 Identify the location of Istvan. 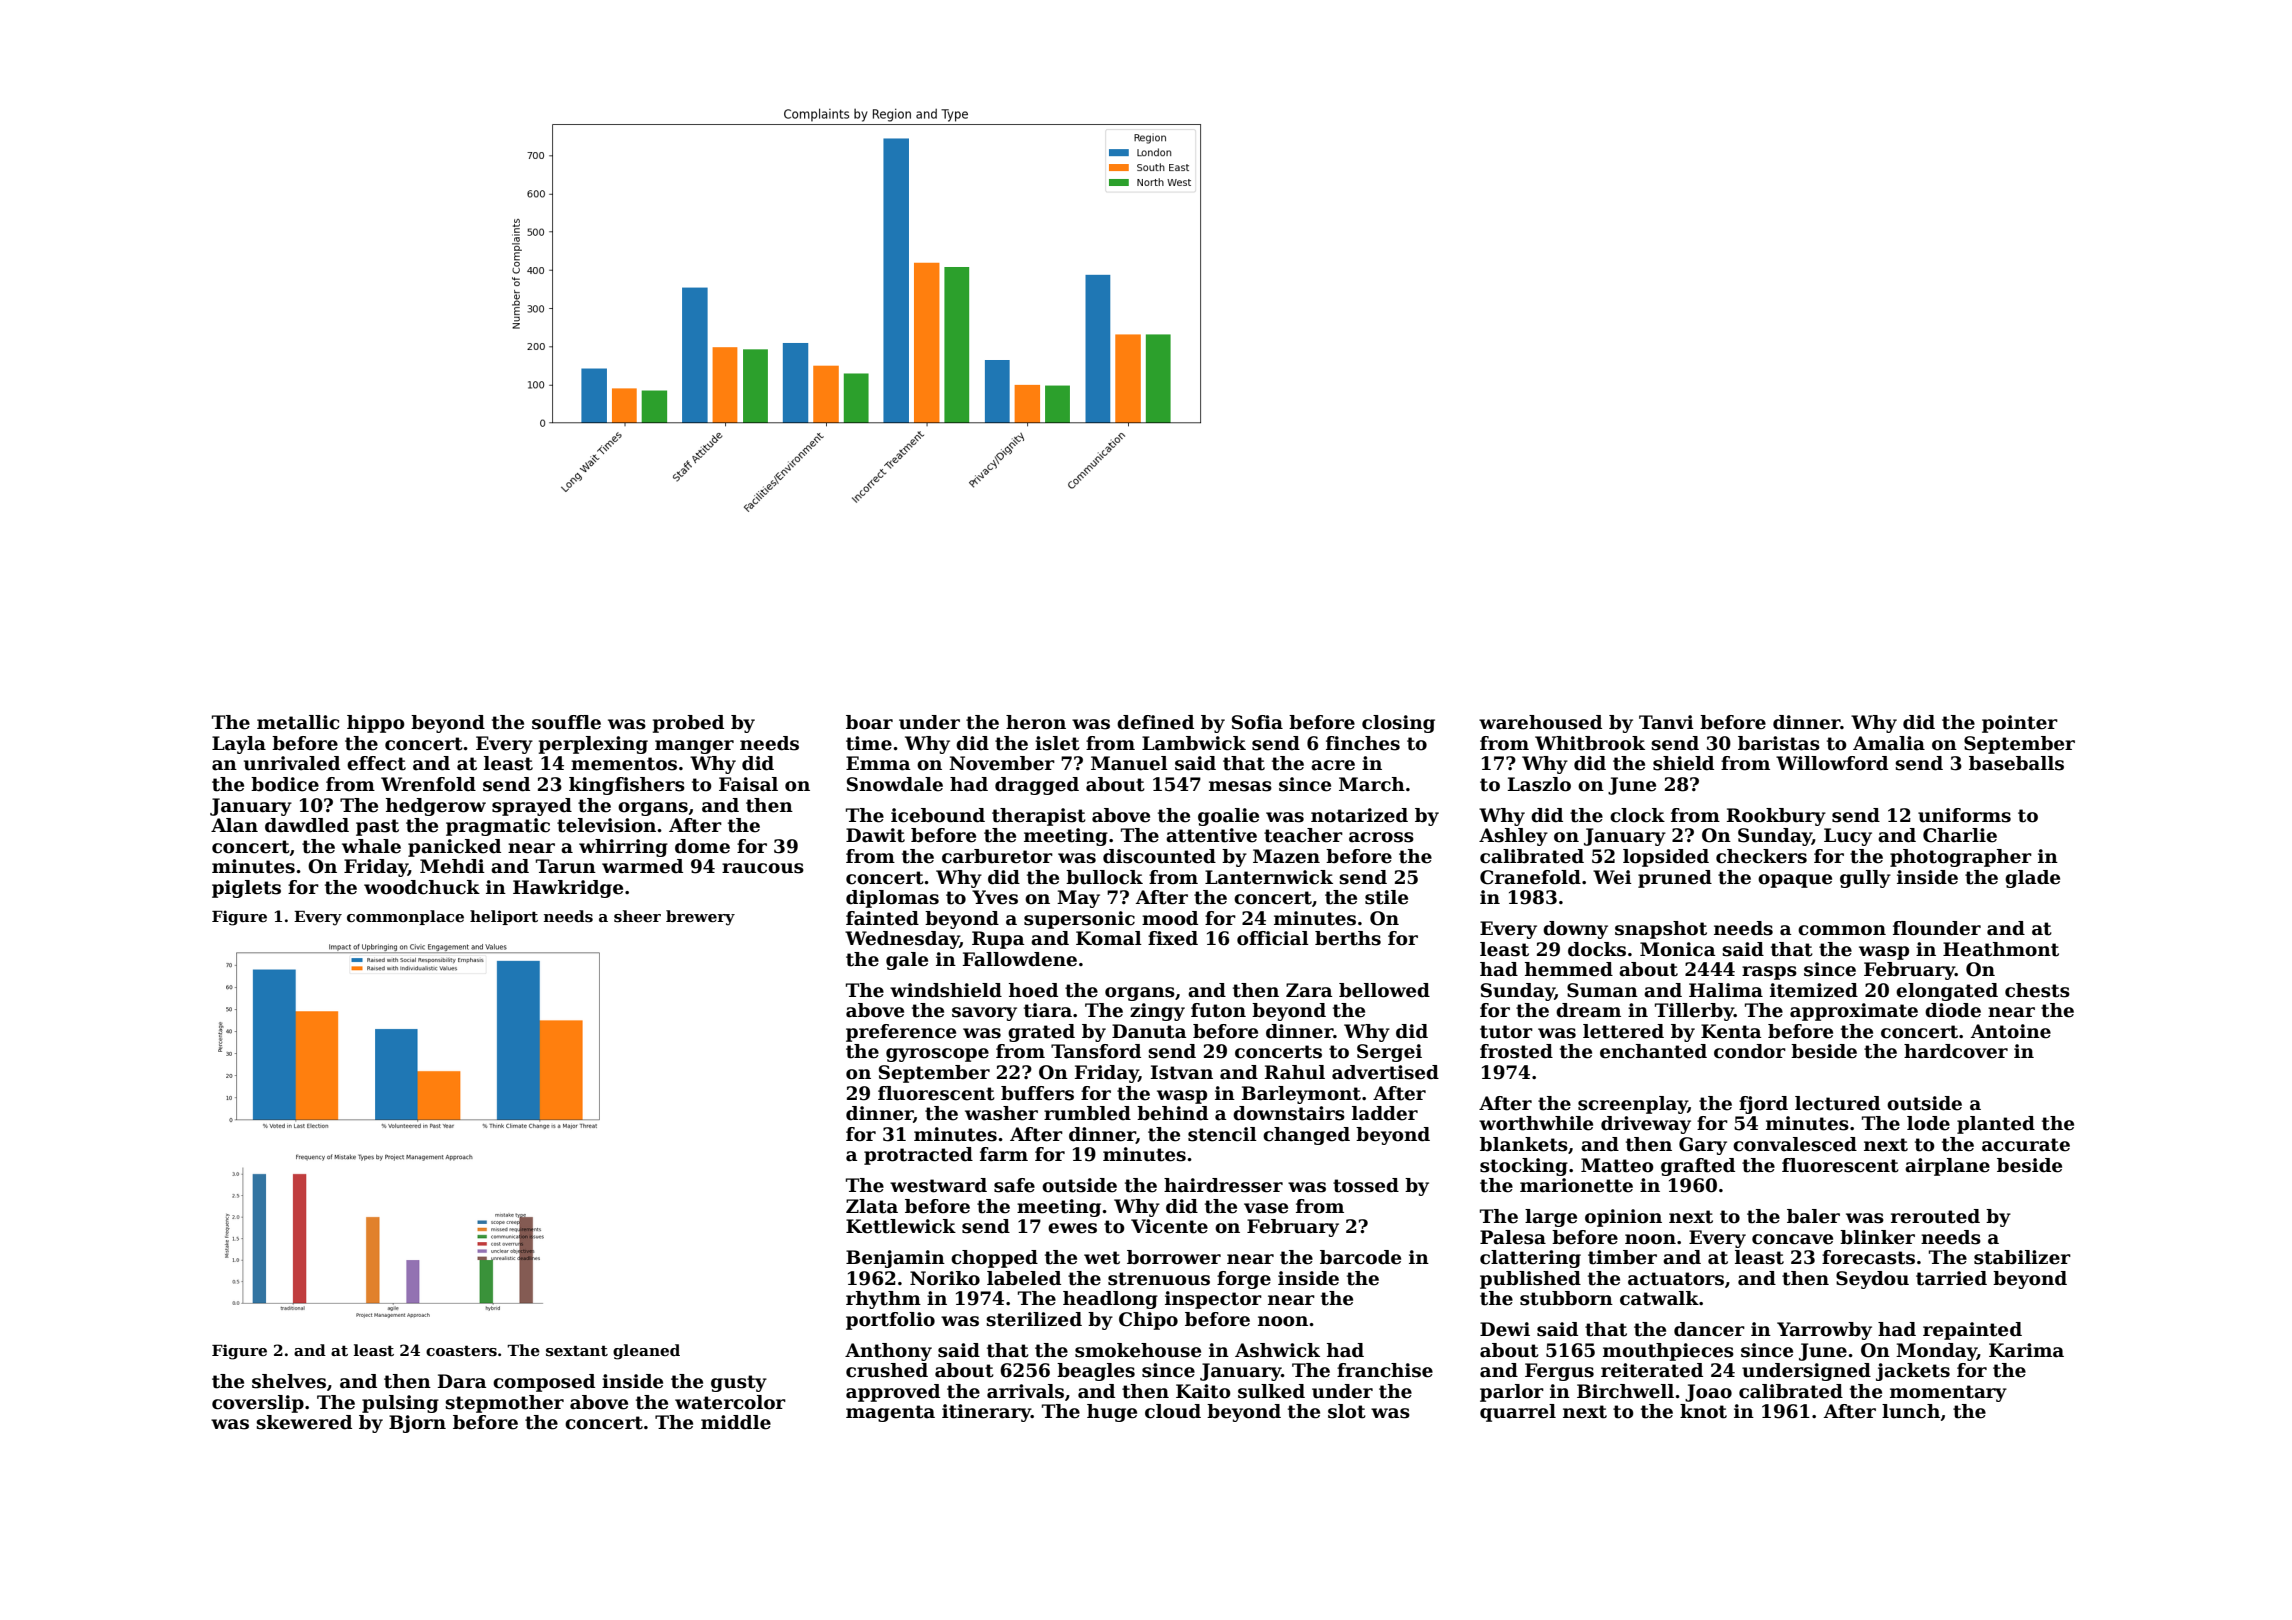
(1182, 1072).
